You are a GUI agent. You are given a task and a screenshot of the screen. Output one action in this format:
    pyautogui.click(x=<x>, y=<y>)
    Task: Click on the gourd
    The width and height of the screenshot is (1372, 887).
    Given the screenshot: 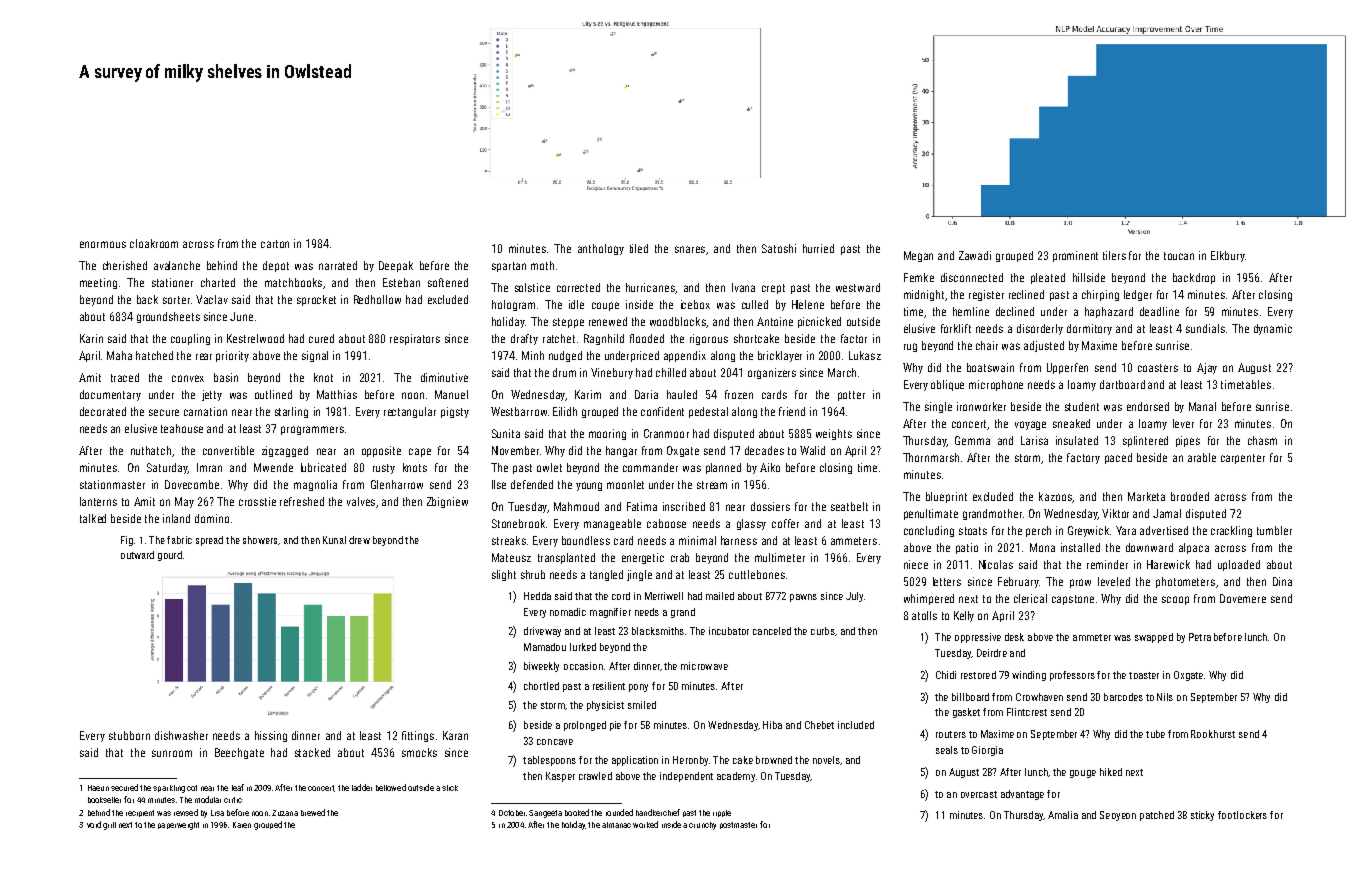 What is the action you would take?
    pyautogui.click(x=170, y=556)
